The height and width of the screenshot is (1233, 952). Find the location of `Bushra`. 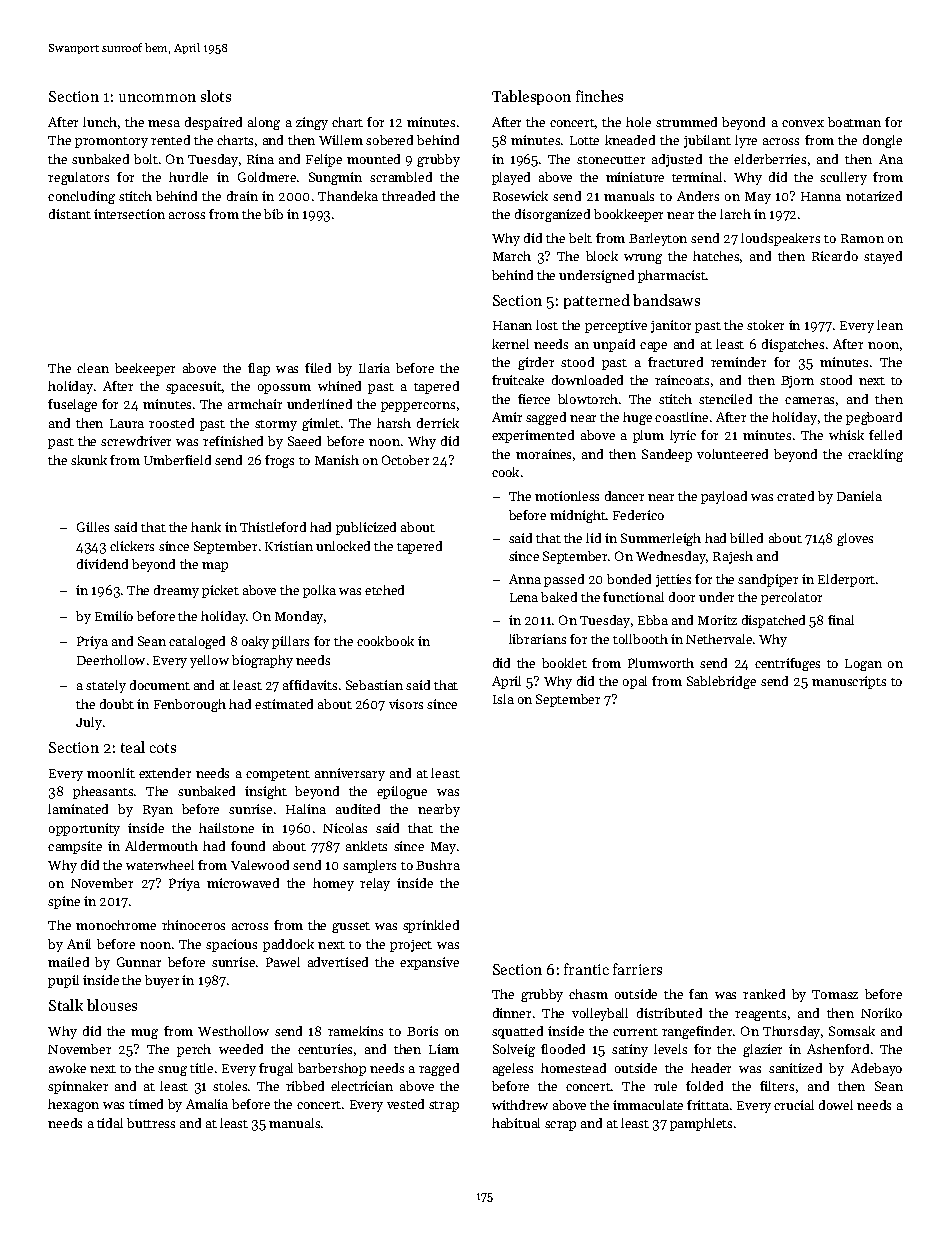

Bushra is located at coordinates (438, 865).
